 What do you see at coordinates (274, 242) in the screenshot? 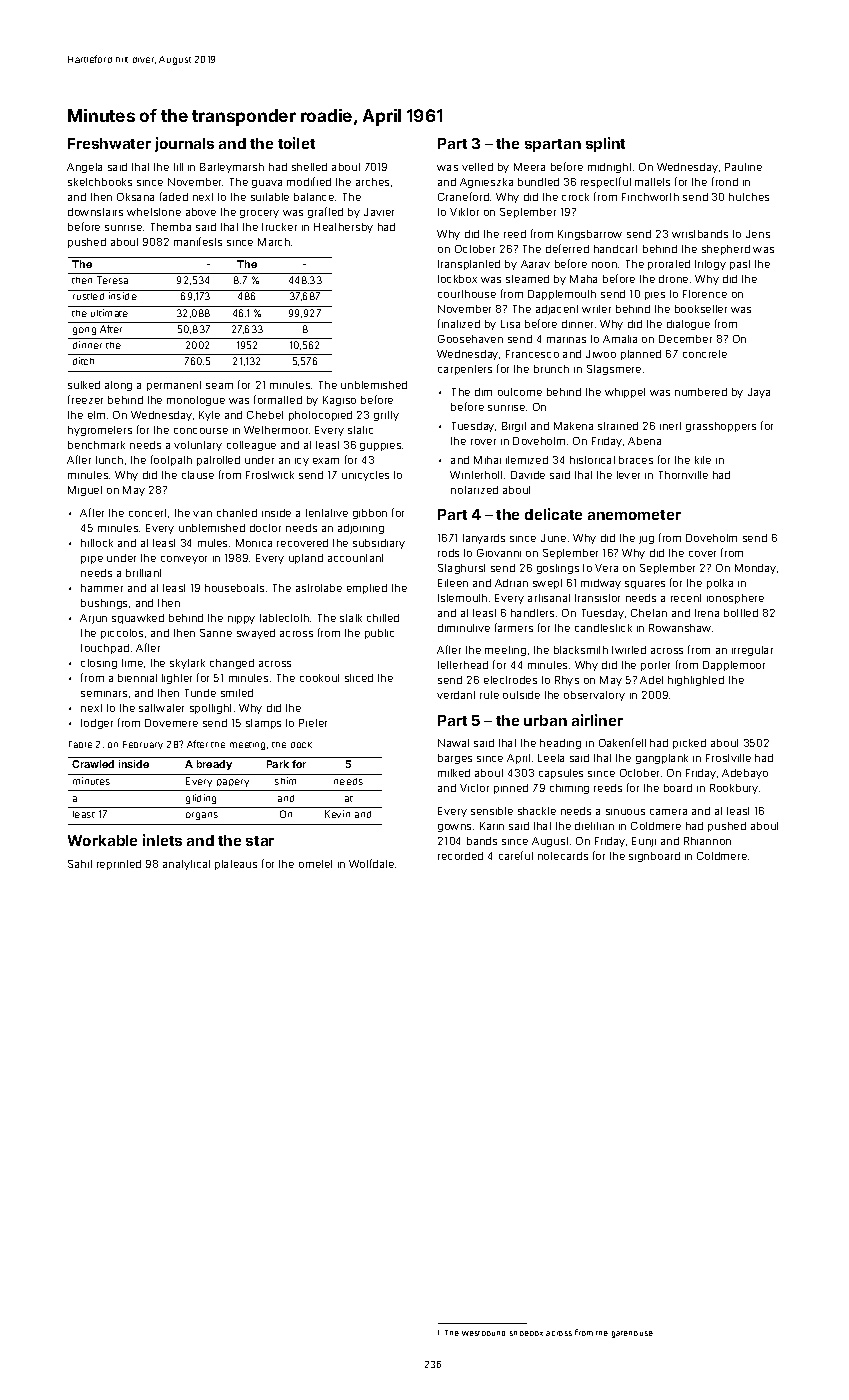
I see `March` at bounding box center [274, 242].
